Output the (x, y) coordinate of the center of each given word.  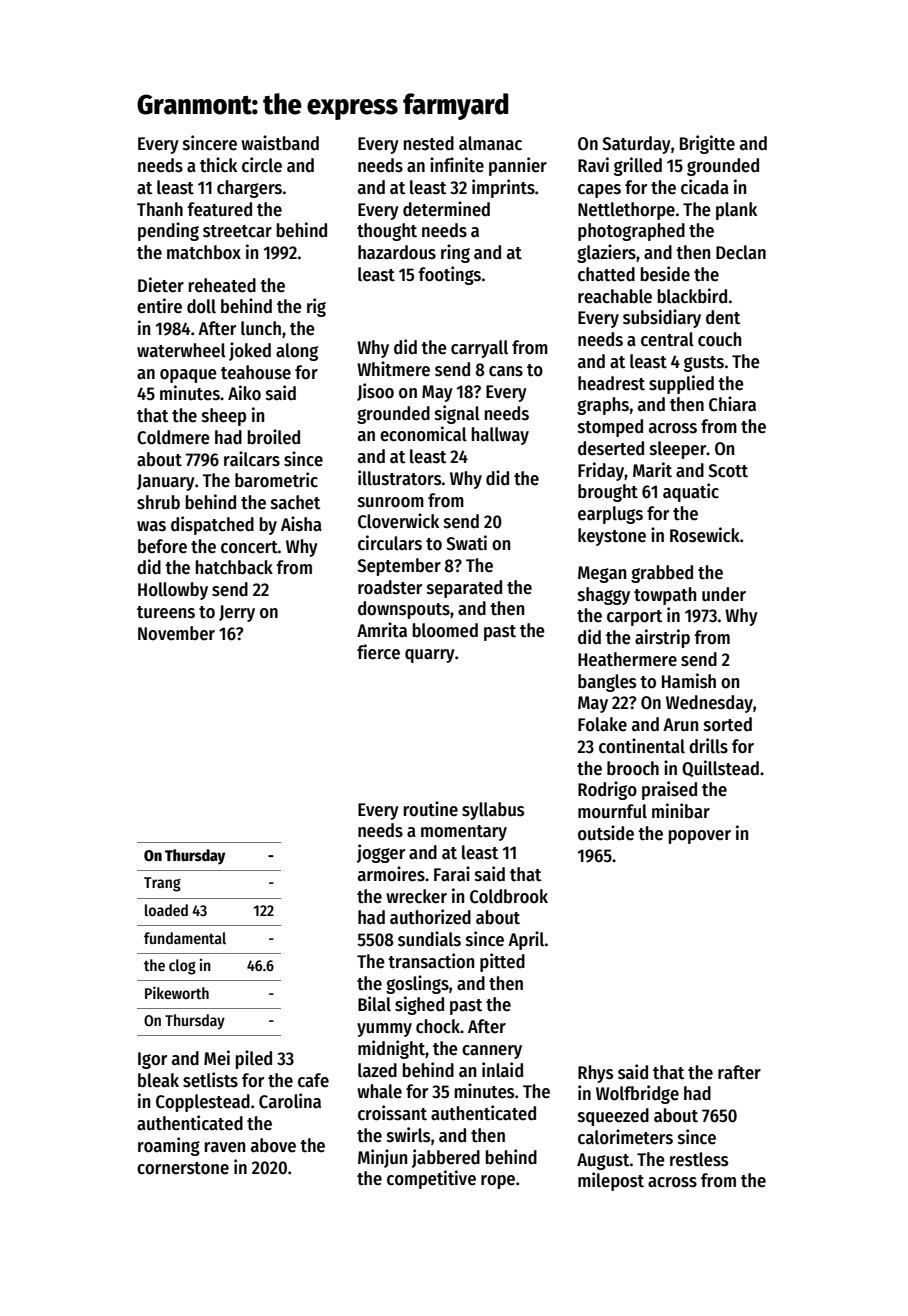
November (176, 633)
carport (634, 618)
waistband (280, 143)
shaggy (604, 596)
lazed (377, 1070)
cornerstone (183, 1168)
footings (449, 275)
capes (599, 191)
